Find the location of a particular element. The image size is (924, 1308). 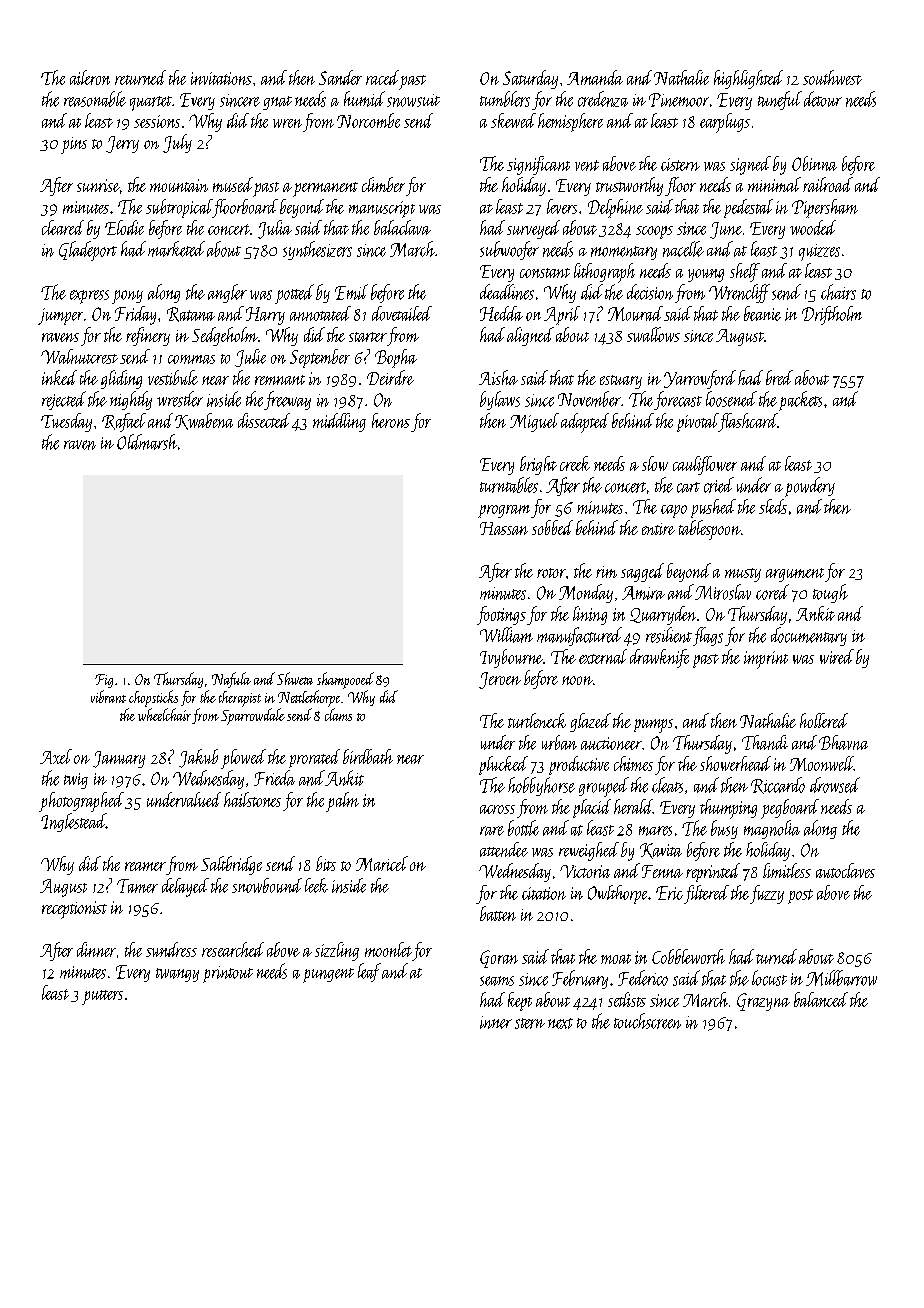

surveyed is located at coordinates (533, 229).
